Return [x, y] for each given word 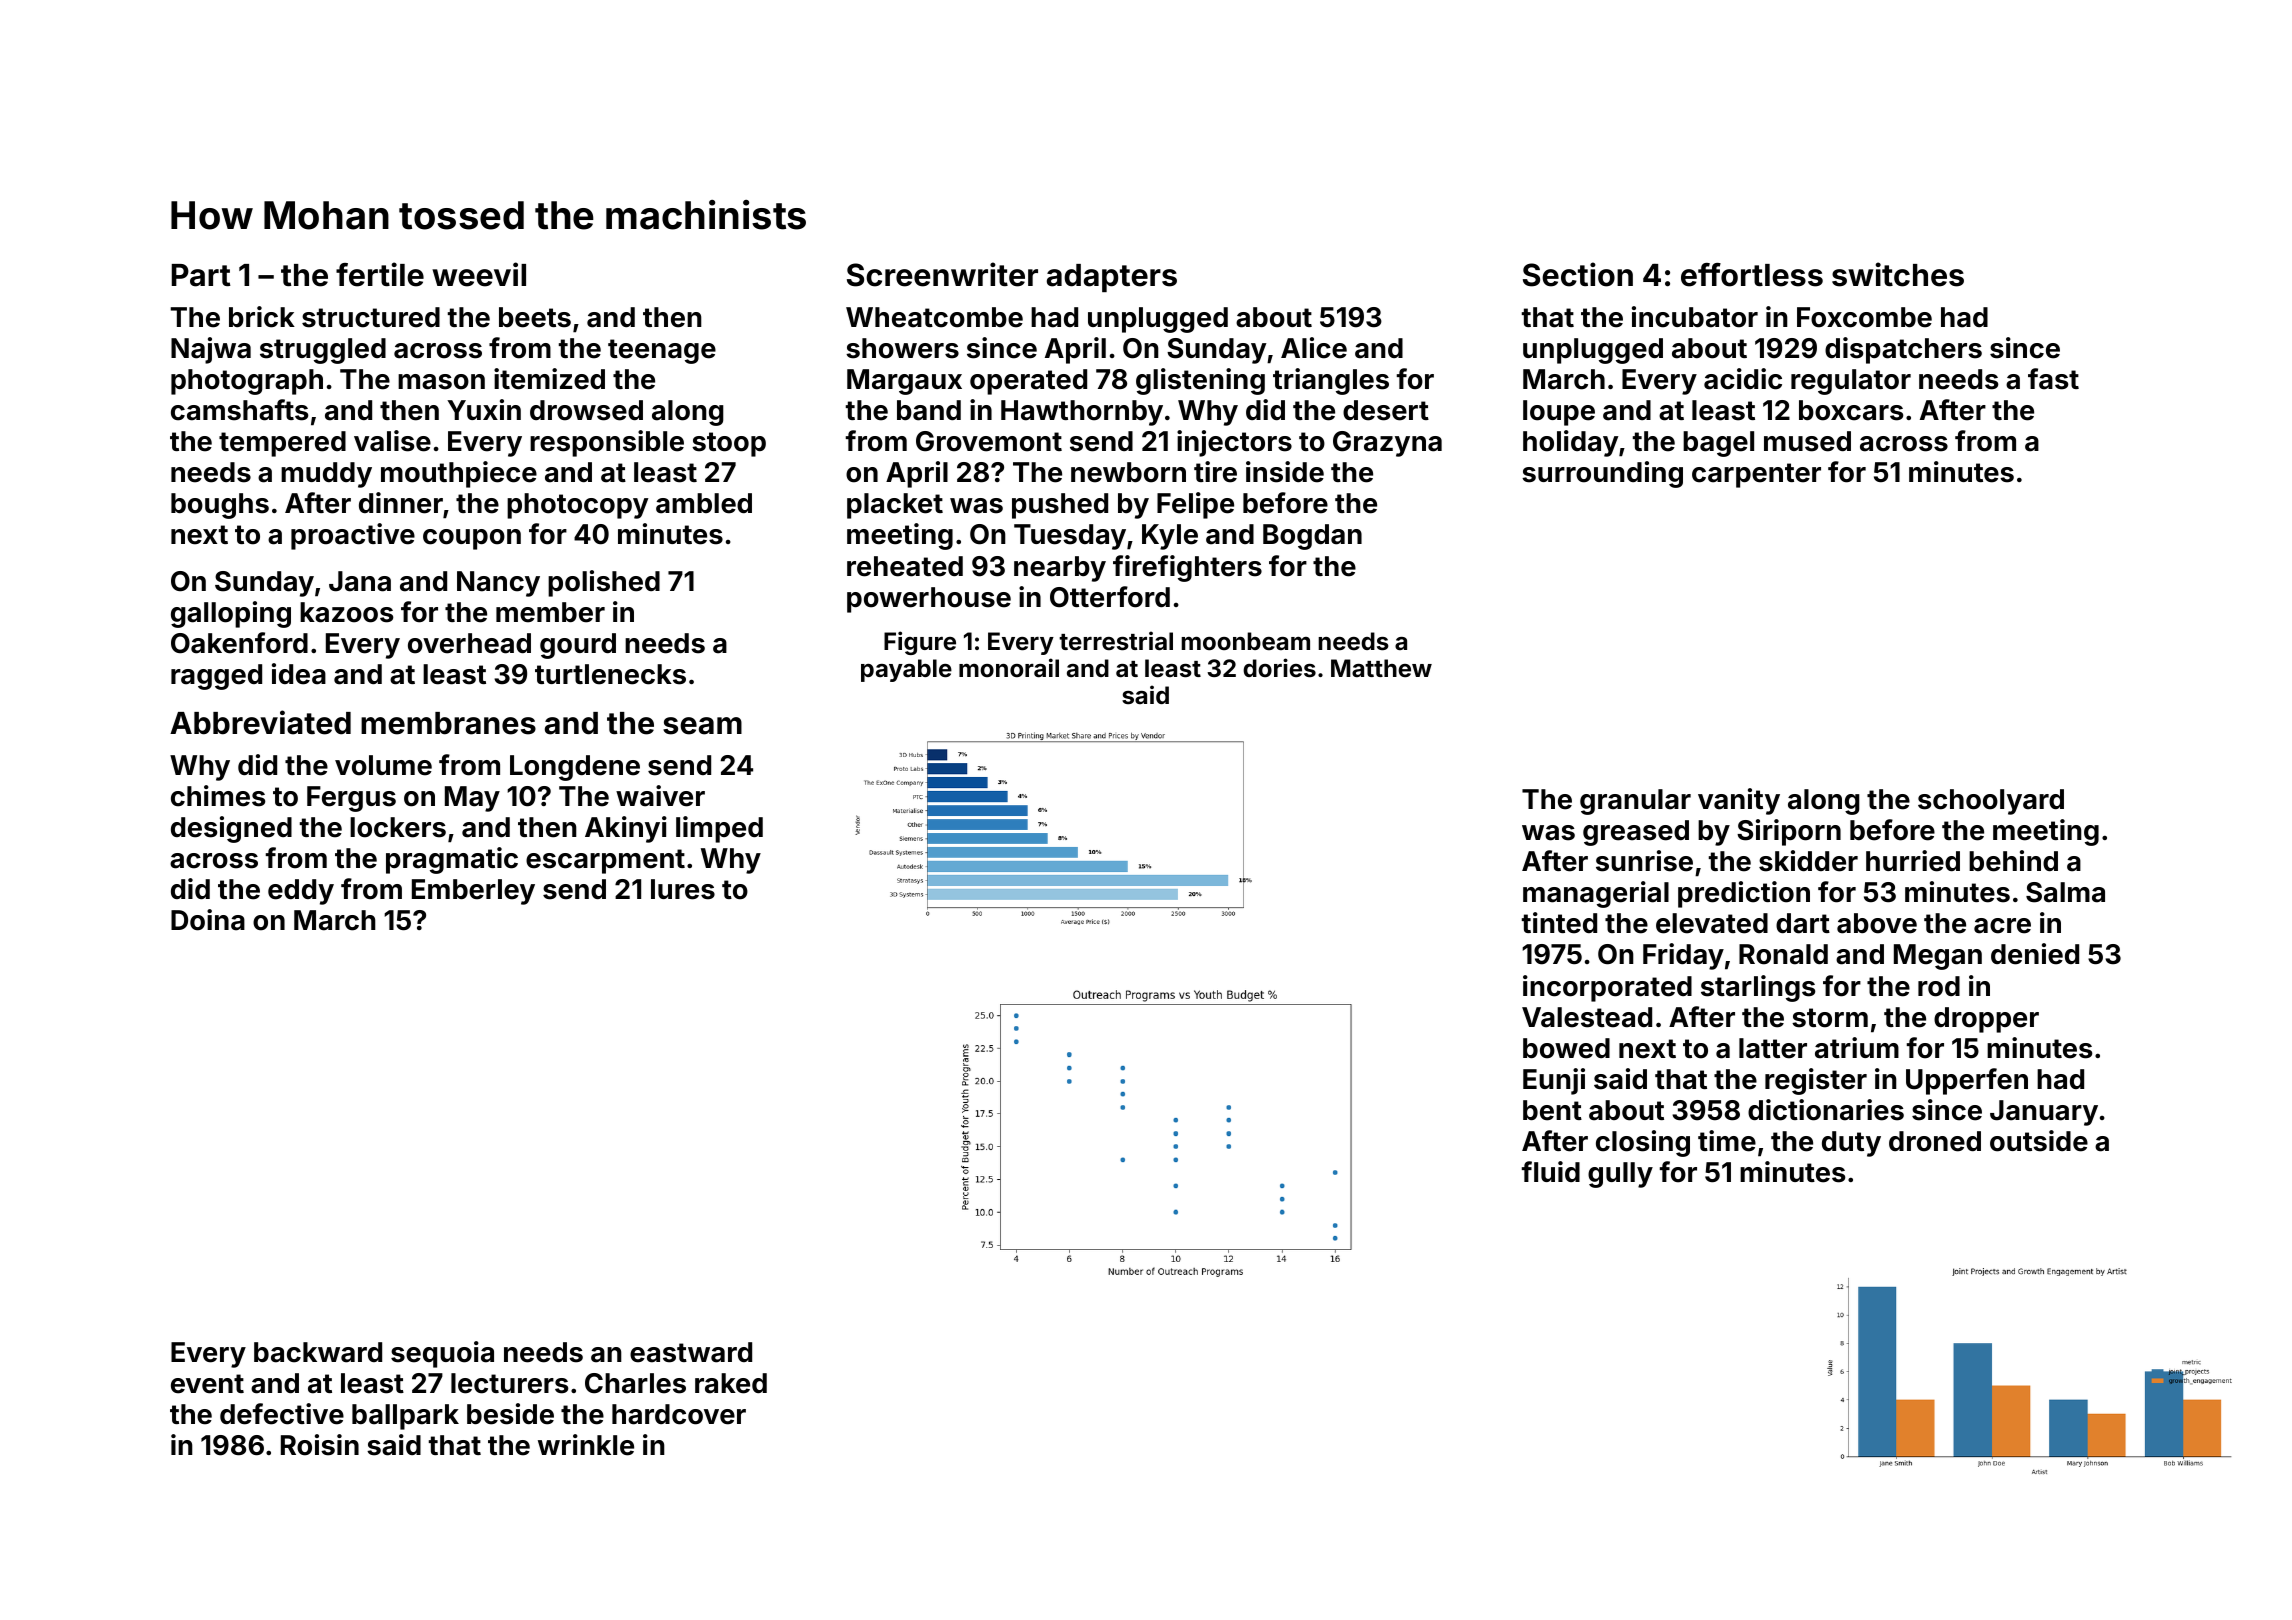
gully [1620, 1175]
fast [2053, 379]
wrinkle [586, 1445]
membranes [448, 723]
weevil [479, 274]
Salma [2065, 892]
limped [719, 829]
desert [1386, 410]
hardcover [679, 1414]
